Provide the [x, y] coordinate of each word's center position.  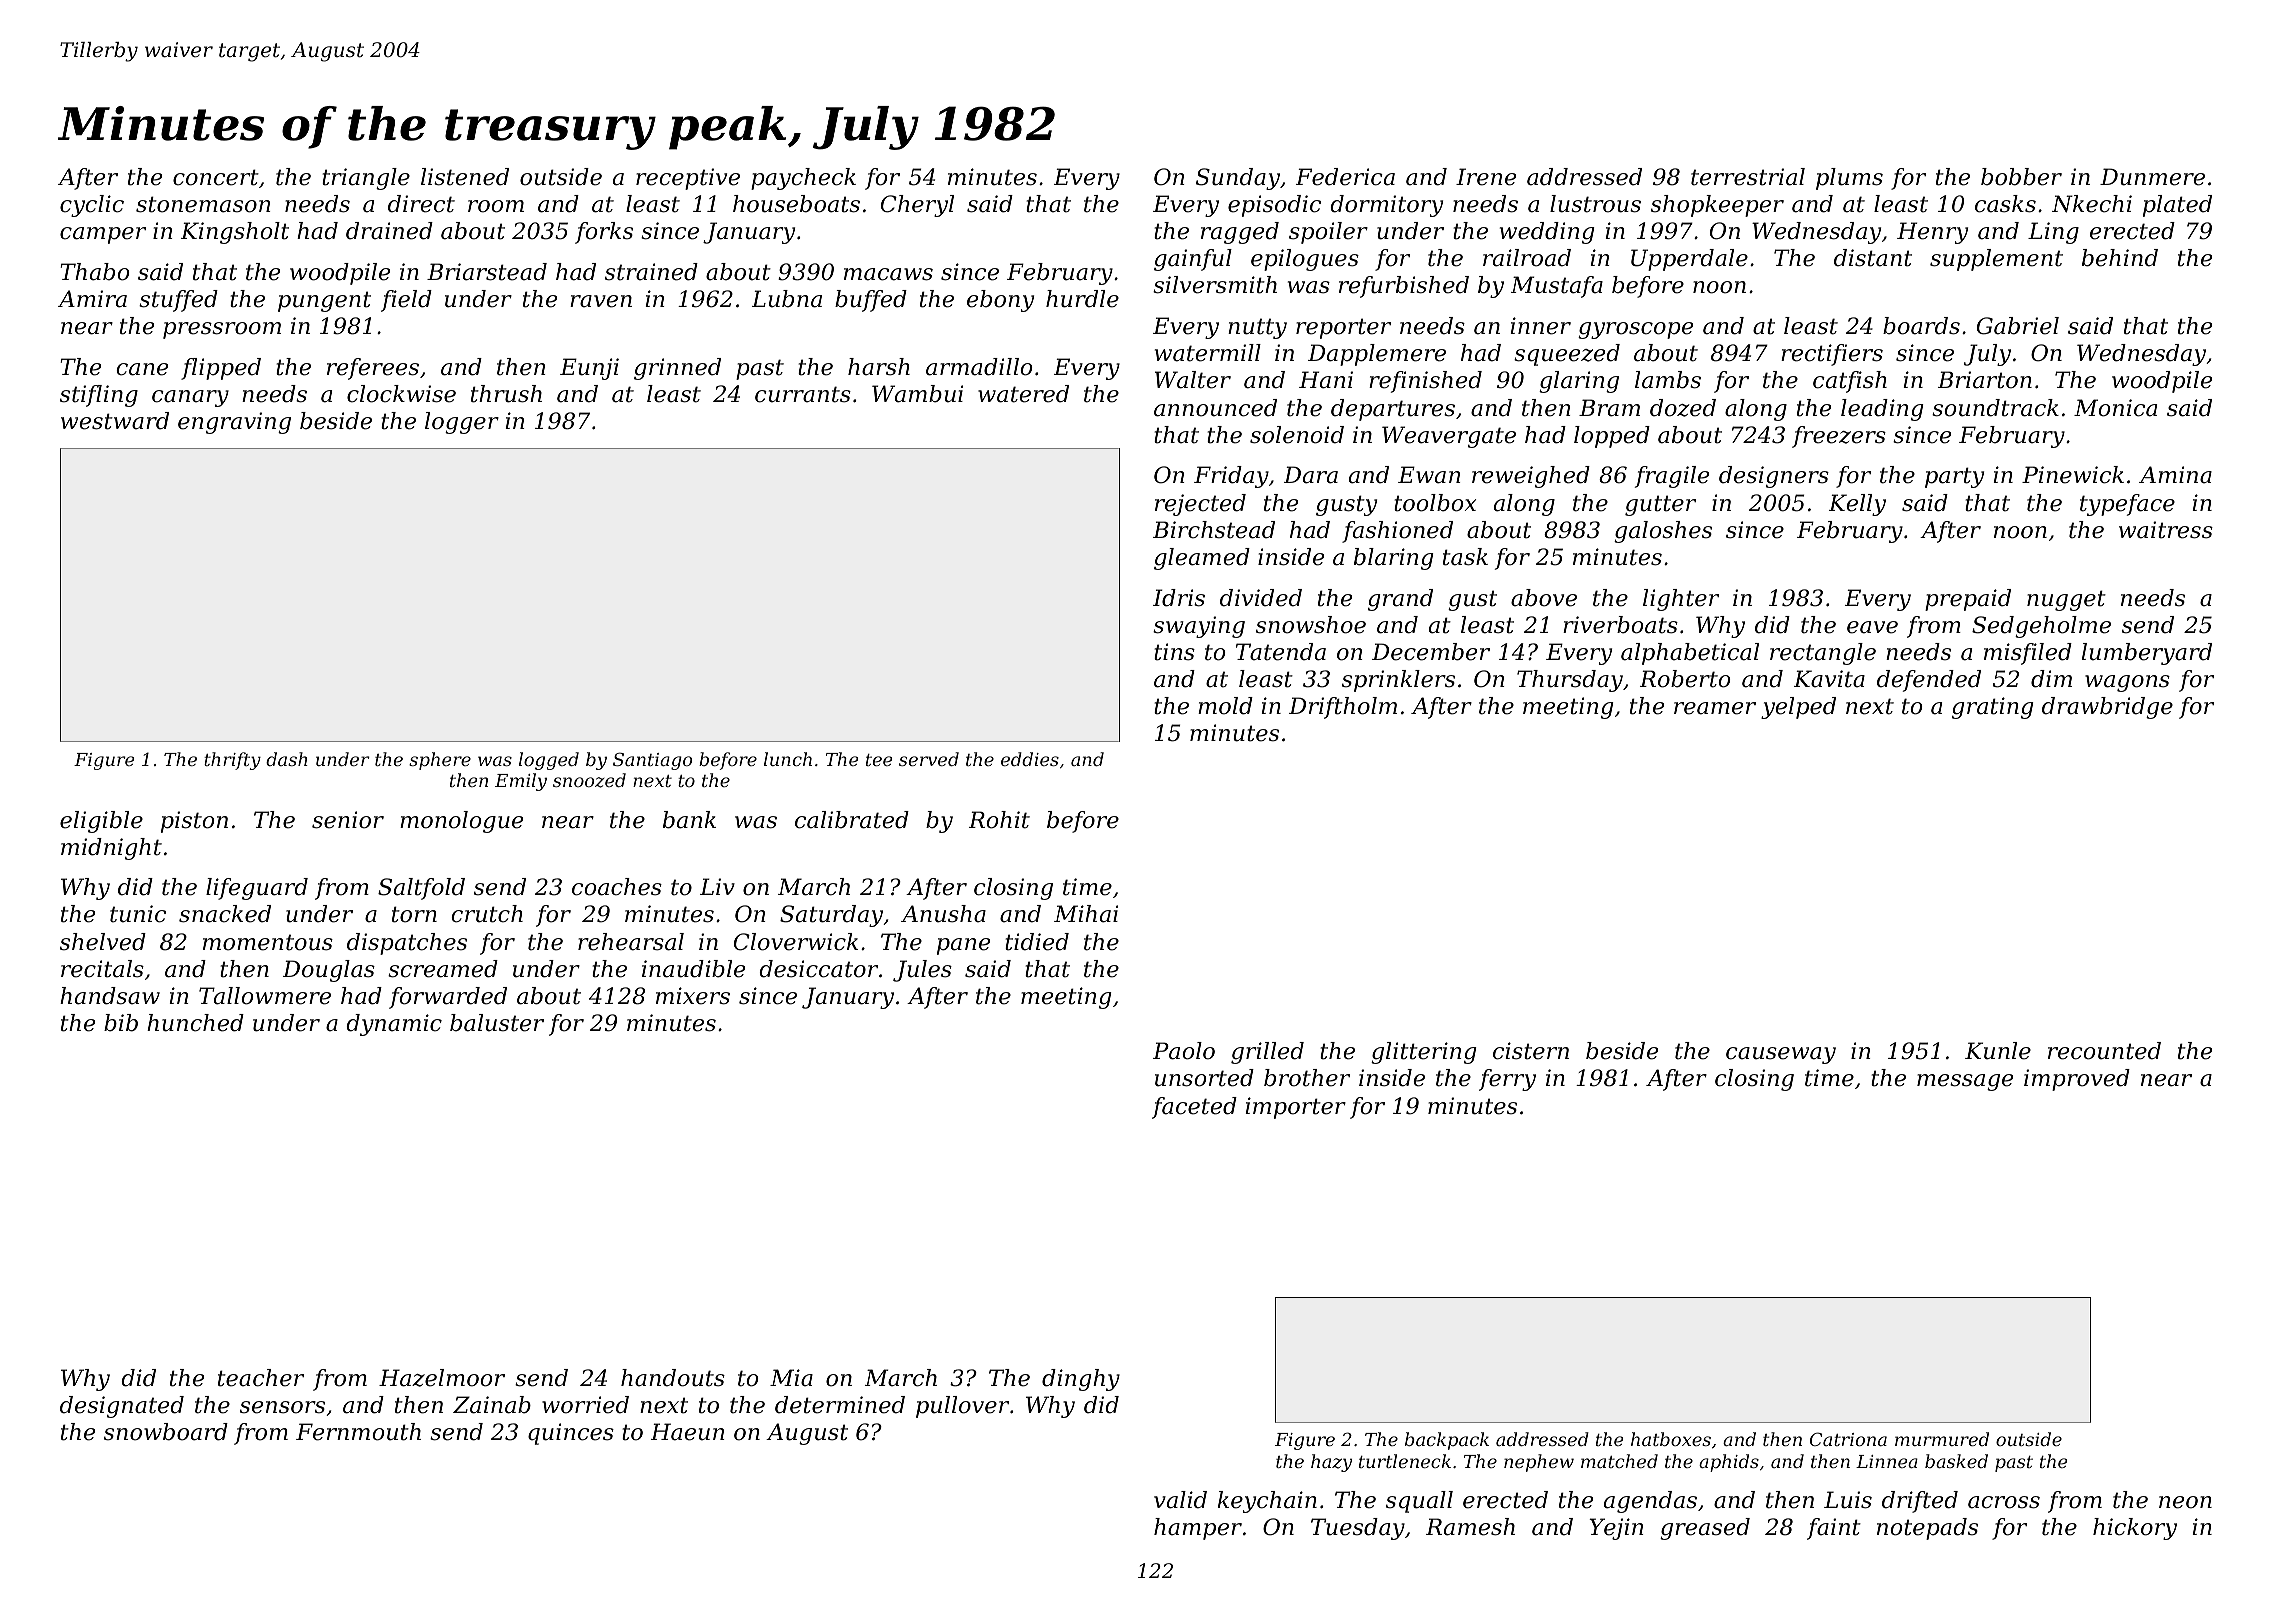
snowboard [166, 1432]
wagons [2127, 683]
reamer [1715, 708]
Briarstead [487, 272]
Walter [1193, 380]
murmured [1942, 1439]
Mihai [1086, 914]
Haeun [688, 1432]
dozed [1683, 408]
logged [549, 761]
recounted [2104, 1051]
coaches [617, 887]
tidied [1037, 942]
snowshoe [1311, 625]
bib [121, 1023]
